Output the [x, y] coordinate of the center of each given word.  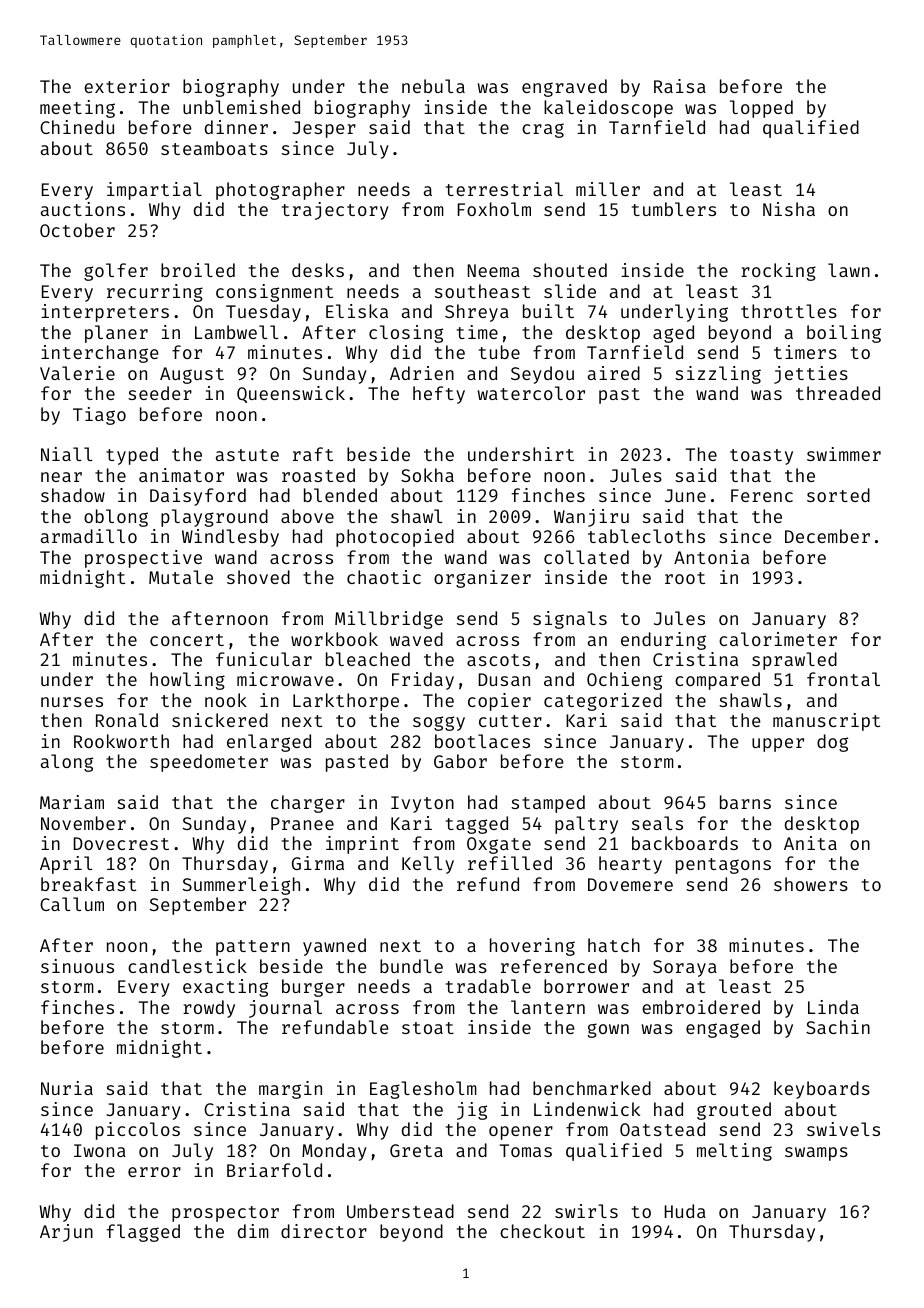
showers [811, 884]
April [66, 865]
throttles [789, 311]
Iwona [100, 1150]
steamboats [214, 148]
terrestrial [504, 189]
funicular [264, 659]
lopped [761, 109]
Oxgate [499, 845]
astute [247, 455]
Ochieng [624, 681]
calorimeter [778, 639]
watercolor [531, 393]
